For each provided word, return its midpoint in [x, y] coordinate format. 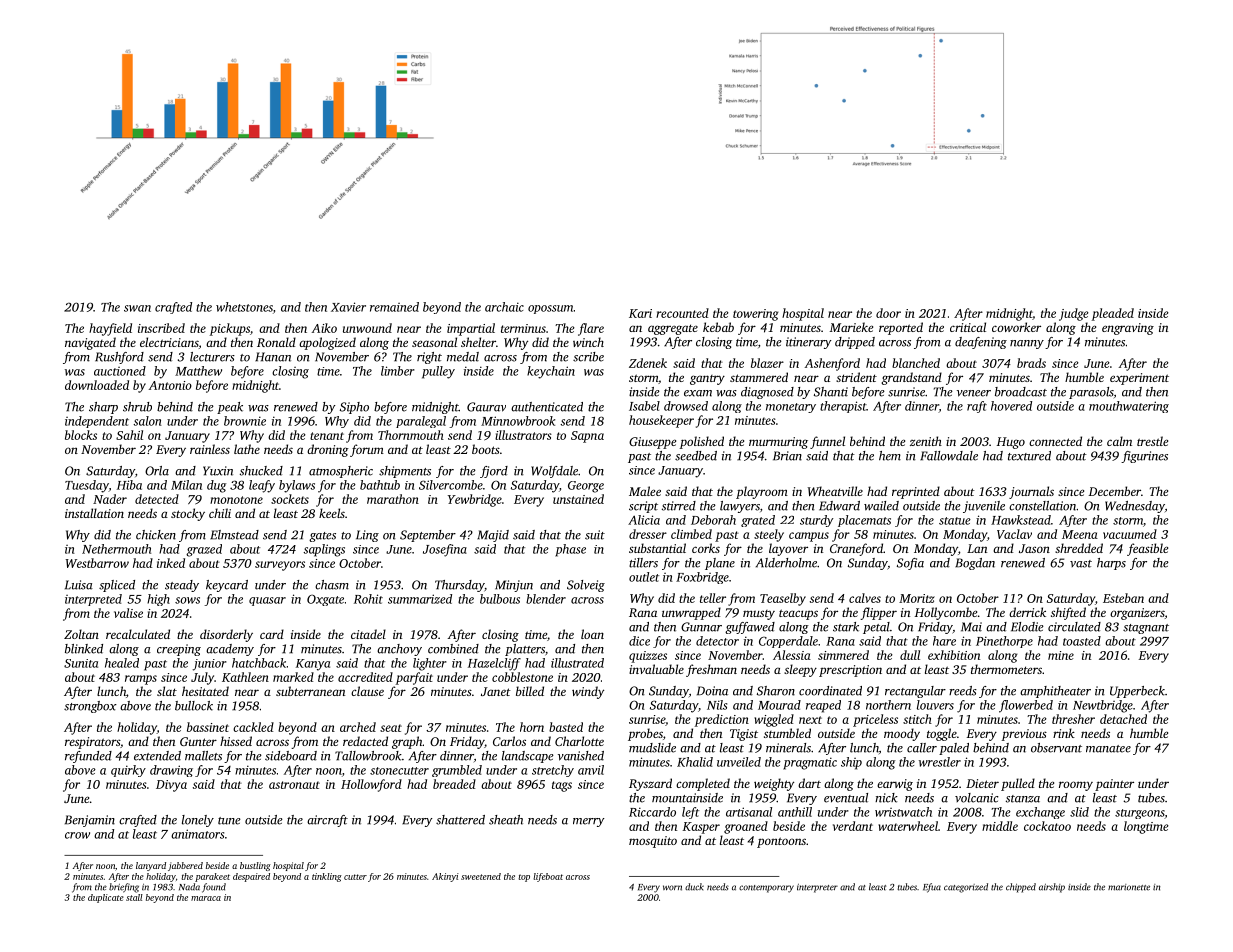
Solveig [586, 586]
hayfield [110, 329]
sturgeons [1139, 814]
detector [717, 641]
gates [322, 537]
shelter [478, 342]
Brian [787, 456]
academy [230, 650]
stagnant [1146, 629]
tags [562, 786]
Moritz [917, 598]
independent [97, 422]
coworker [1016, 327]
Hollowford [371, 785]
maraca [206, 898]
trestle [1152, 441]
